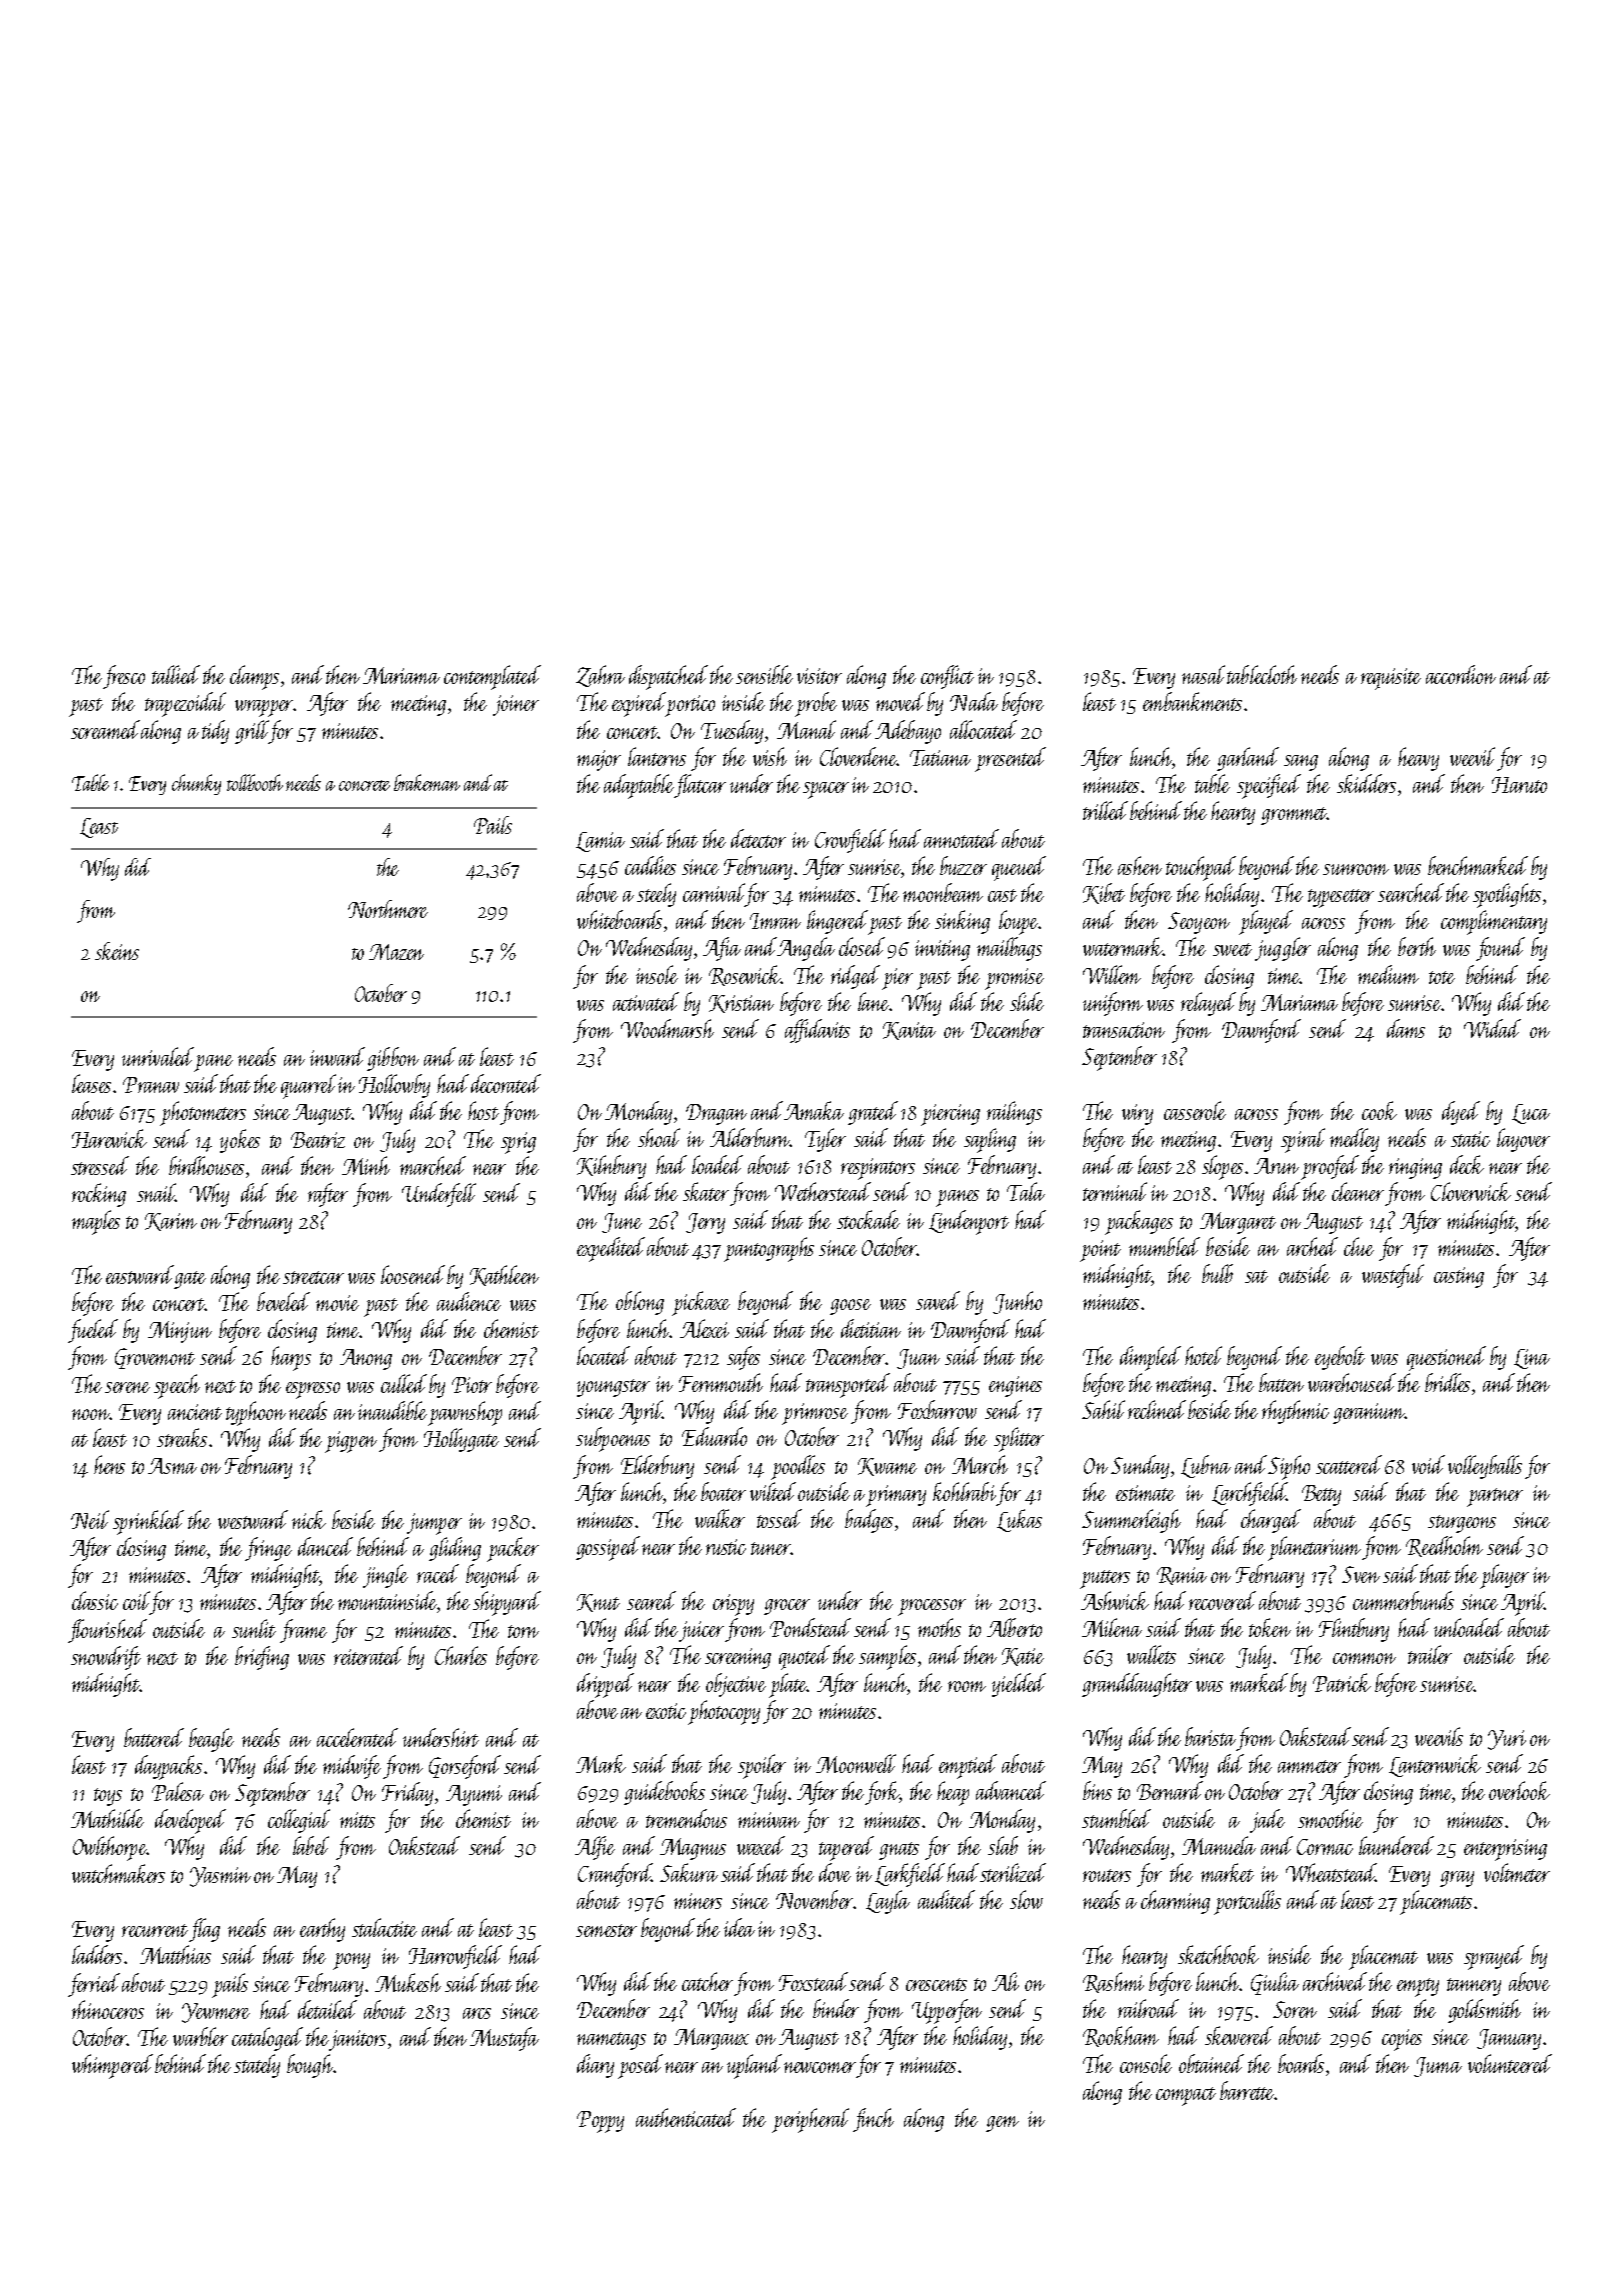 This screenshot has width=1620, height=2292. What do you see at coordinates (1461, 674) in the screenshot?
I see `accordion` at bounding box center [1461, 674].
